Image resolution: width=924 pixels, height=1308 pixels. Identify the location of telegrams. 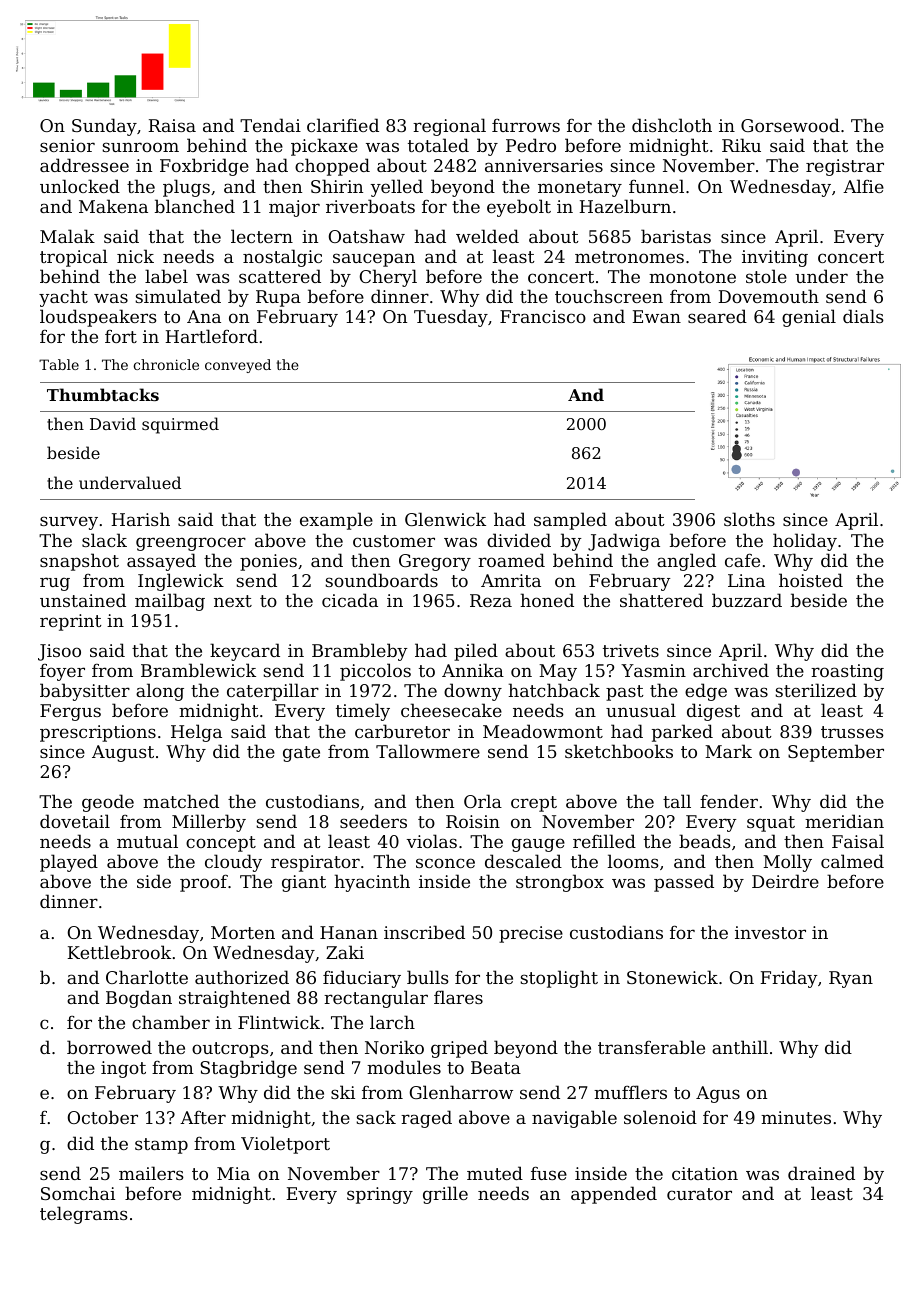
(84, 1215).
